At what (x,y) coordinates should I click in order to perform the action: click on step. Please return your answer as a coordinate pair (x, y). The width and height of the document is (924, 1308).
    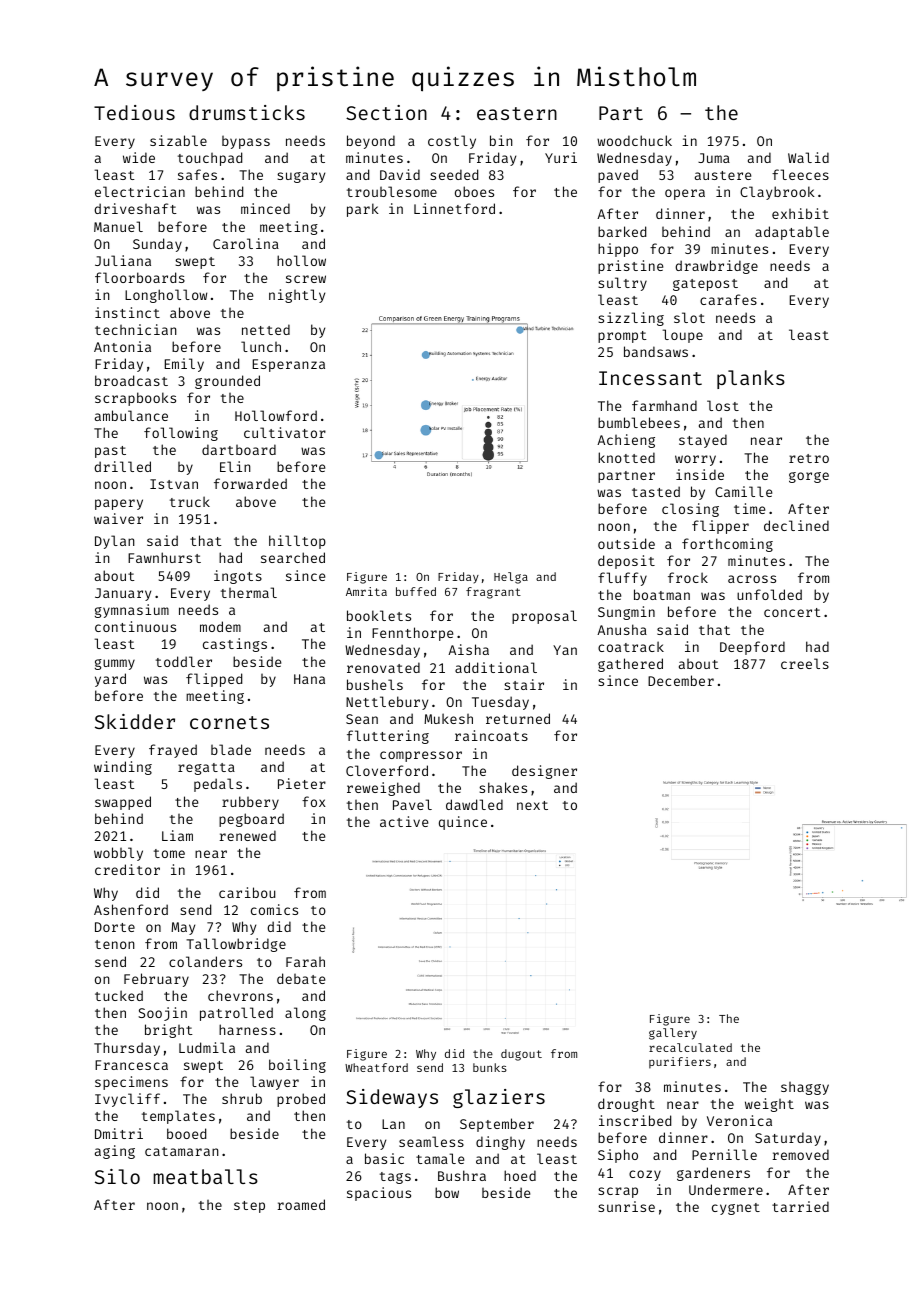
    Looking at the image, I should click on (249, 1207).
